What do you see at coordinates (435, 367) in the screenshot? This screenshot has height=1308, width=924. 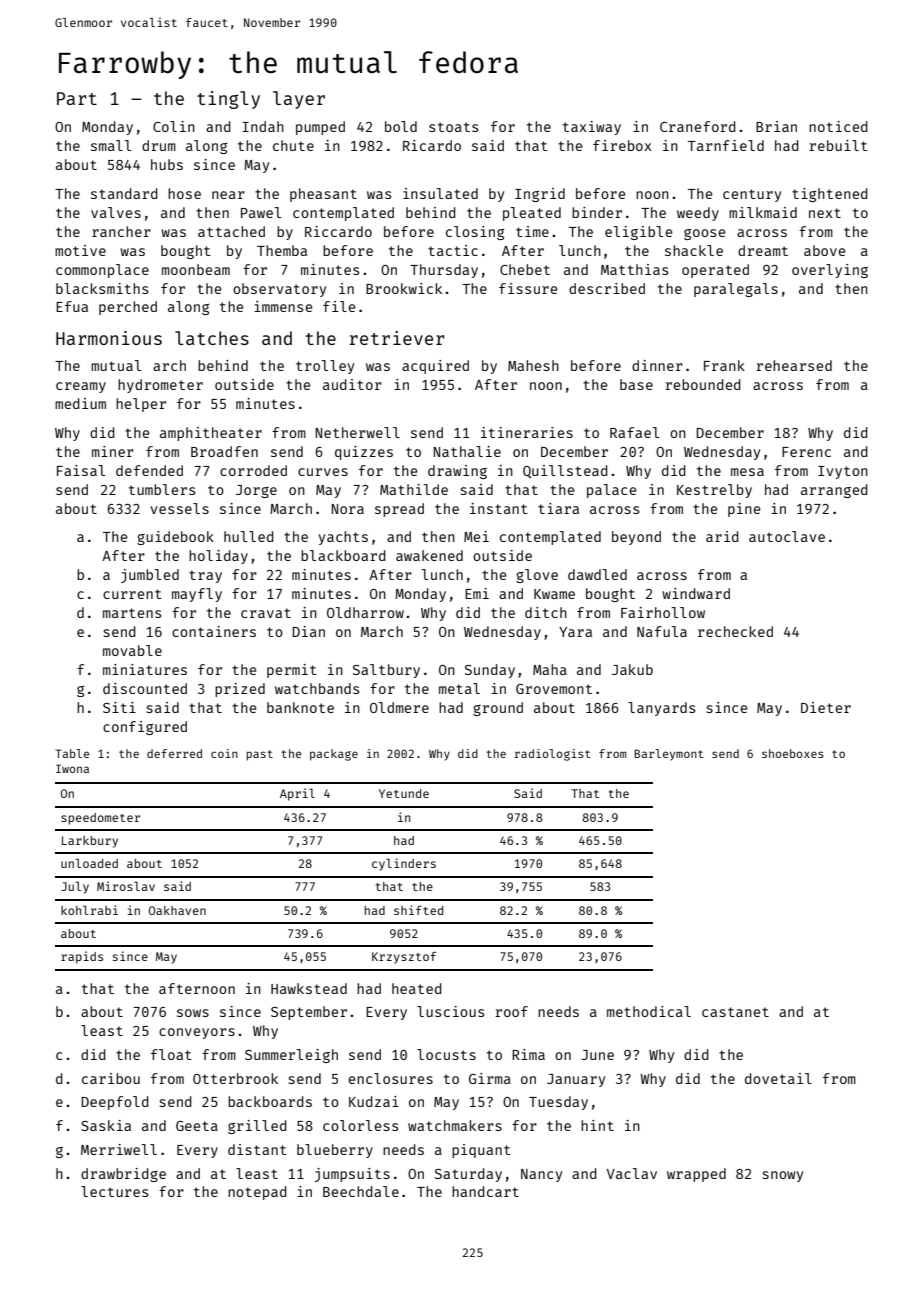 I see `acquired` at bounding box center [435, 367].
